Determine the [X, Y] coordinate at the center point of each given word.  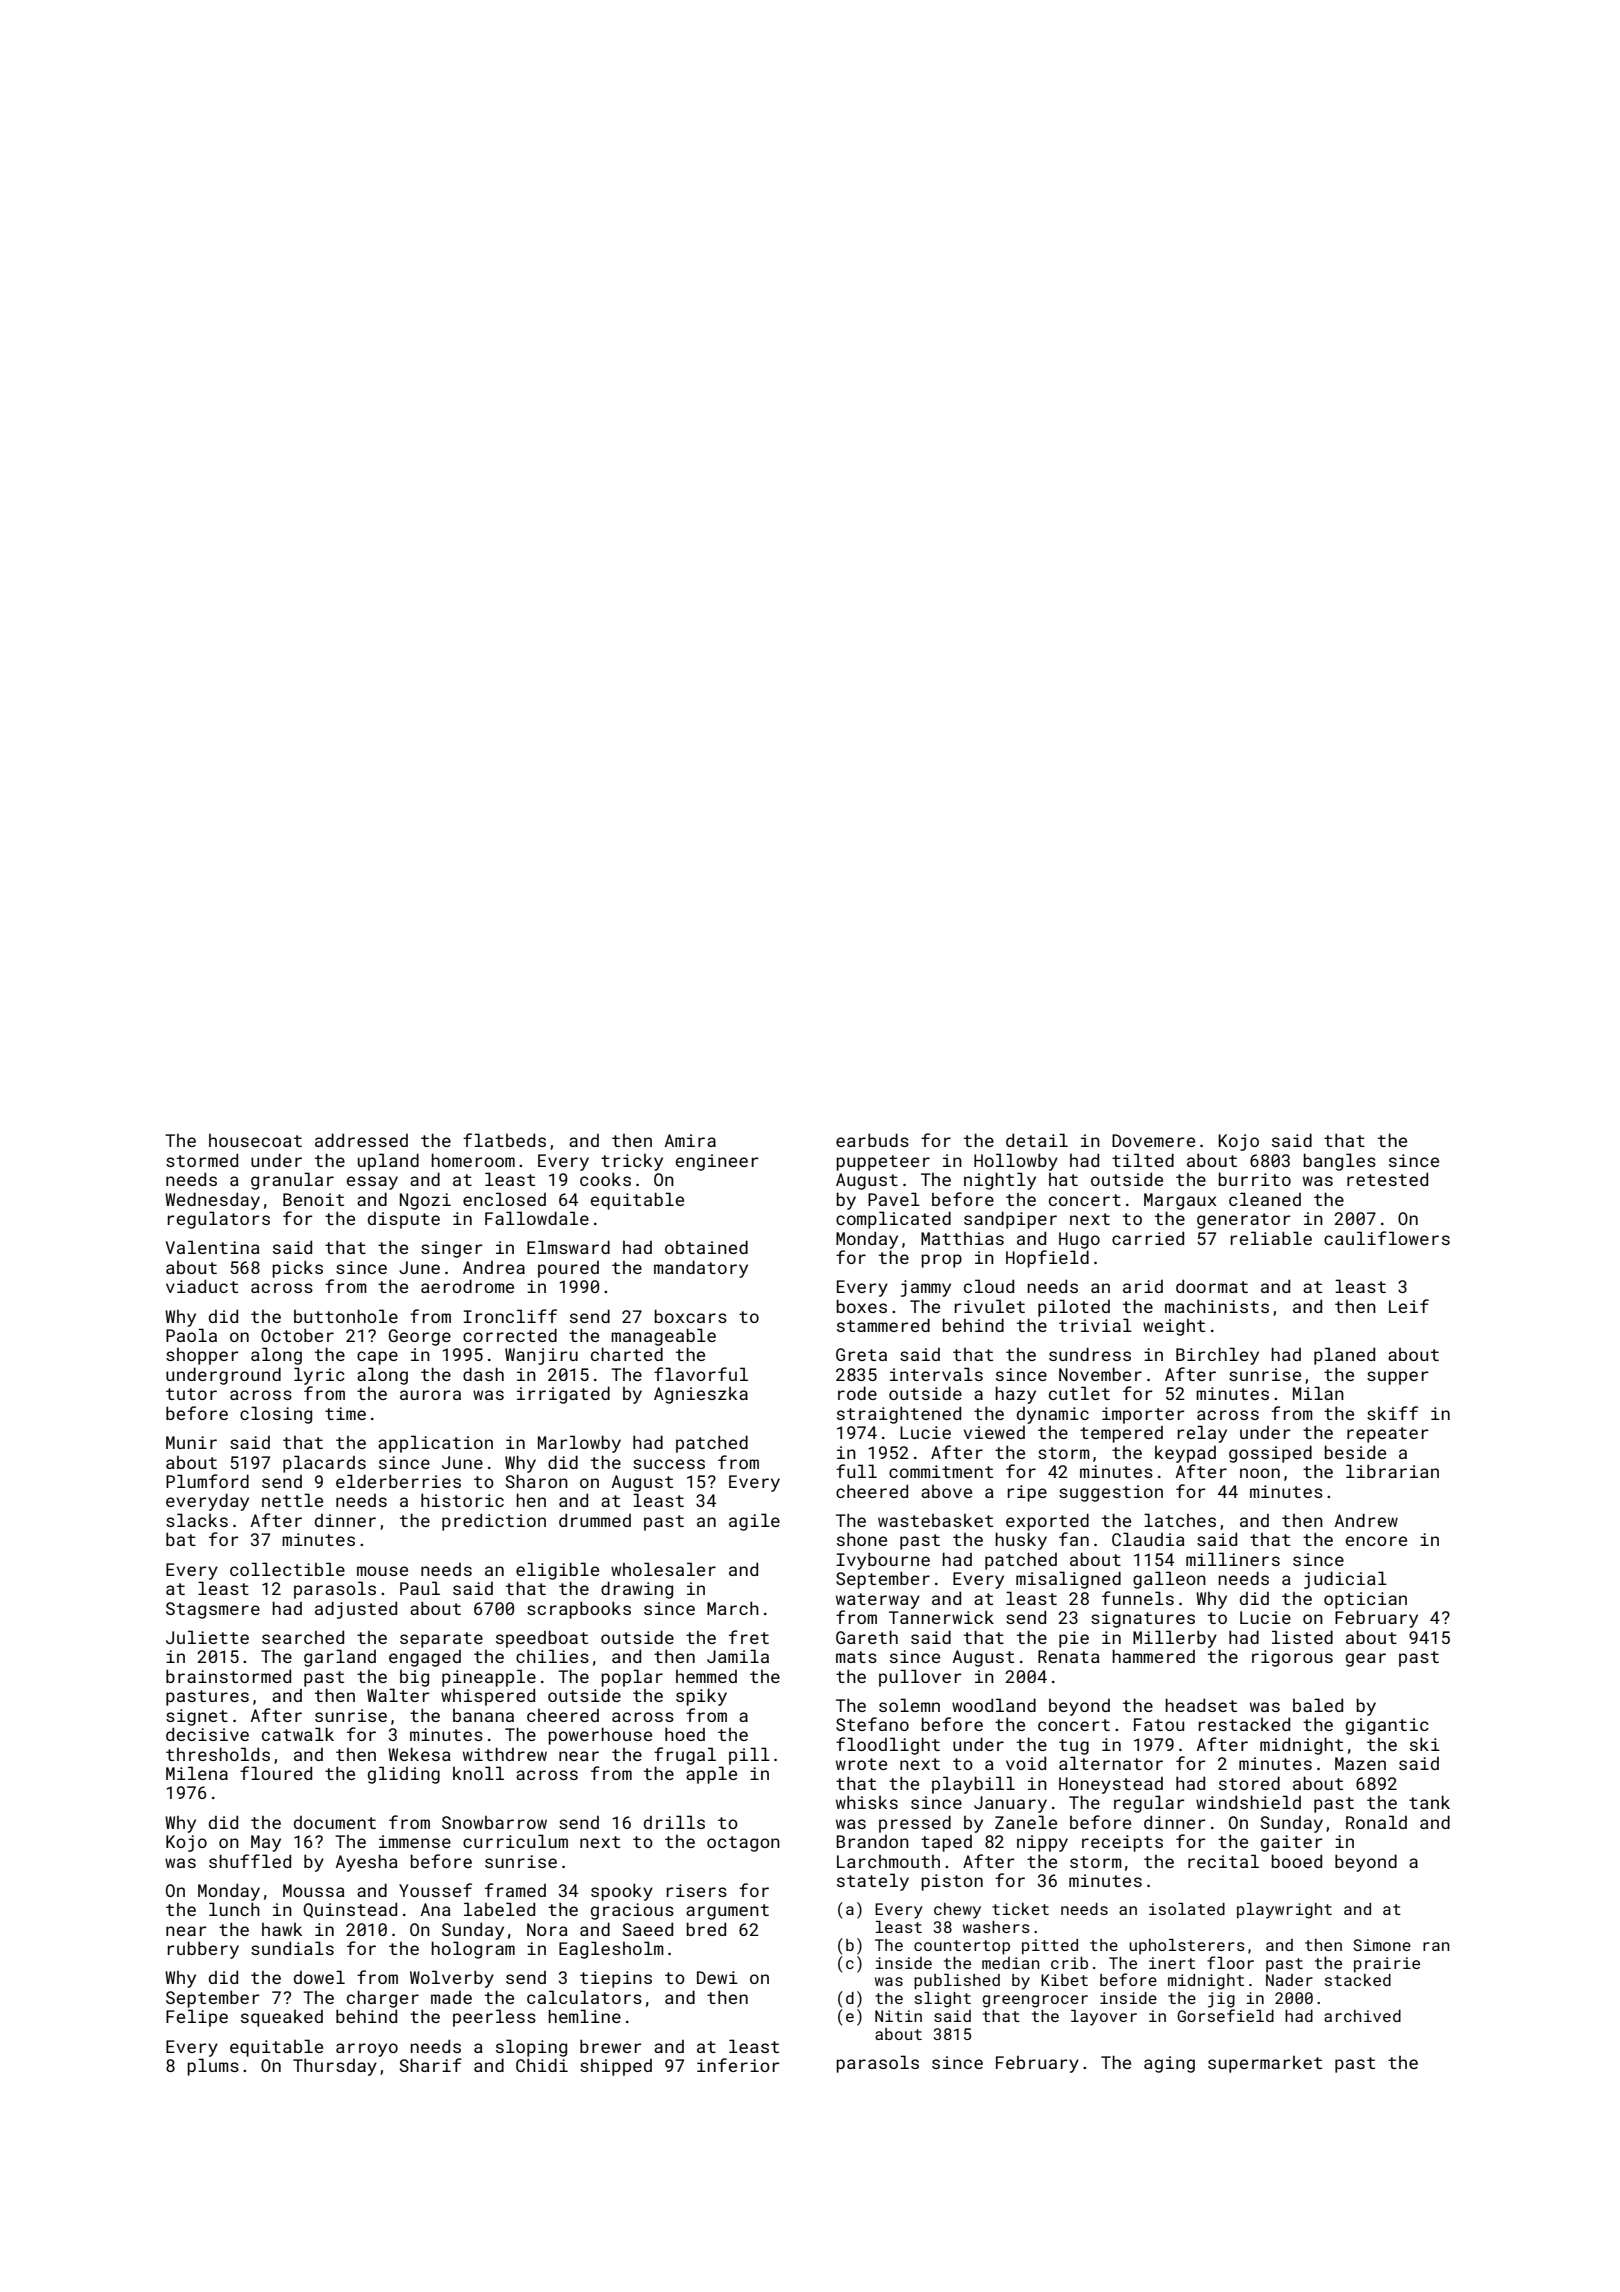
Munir [191, 1442]
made [451, 1997]
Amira [690, 1140]
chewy [957, 1911]
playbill [973, 1785]
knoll [478, 1773]
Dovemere [1153, 1140]
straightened [899, 1415]
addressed [361, 1140]
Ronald [1376, 1822]
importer [1143, 1415]
